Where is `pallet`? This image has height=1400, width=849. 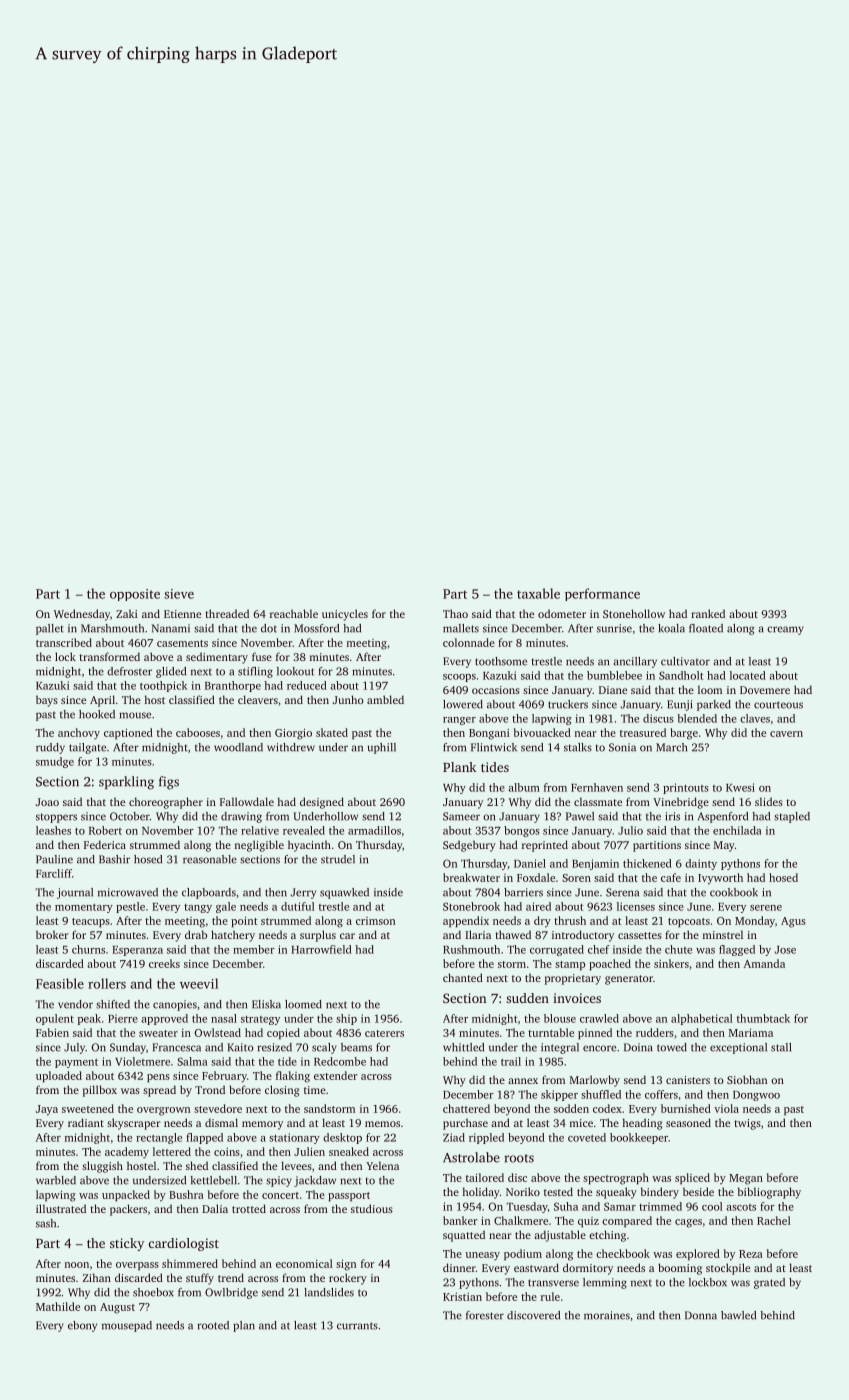 pallet is located at coordinates (50, 629).
